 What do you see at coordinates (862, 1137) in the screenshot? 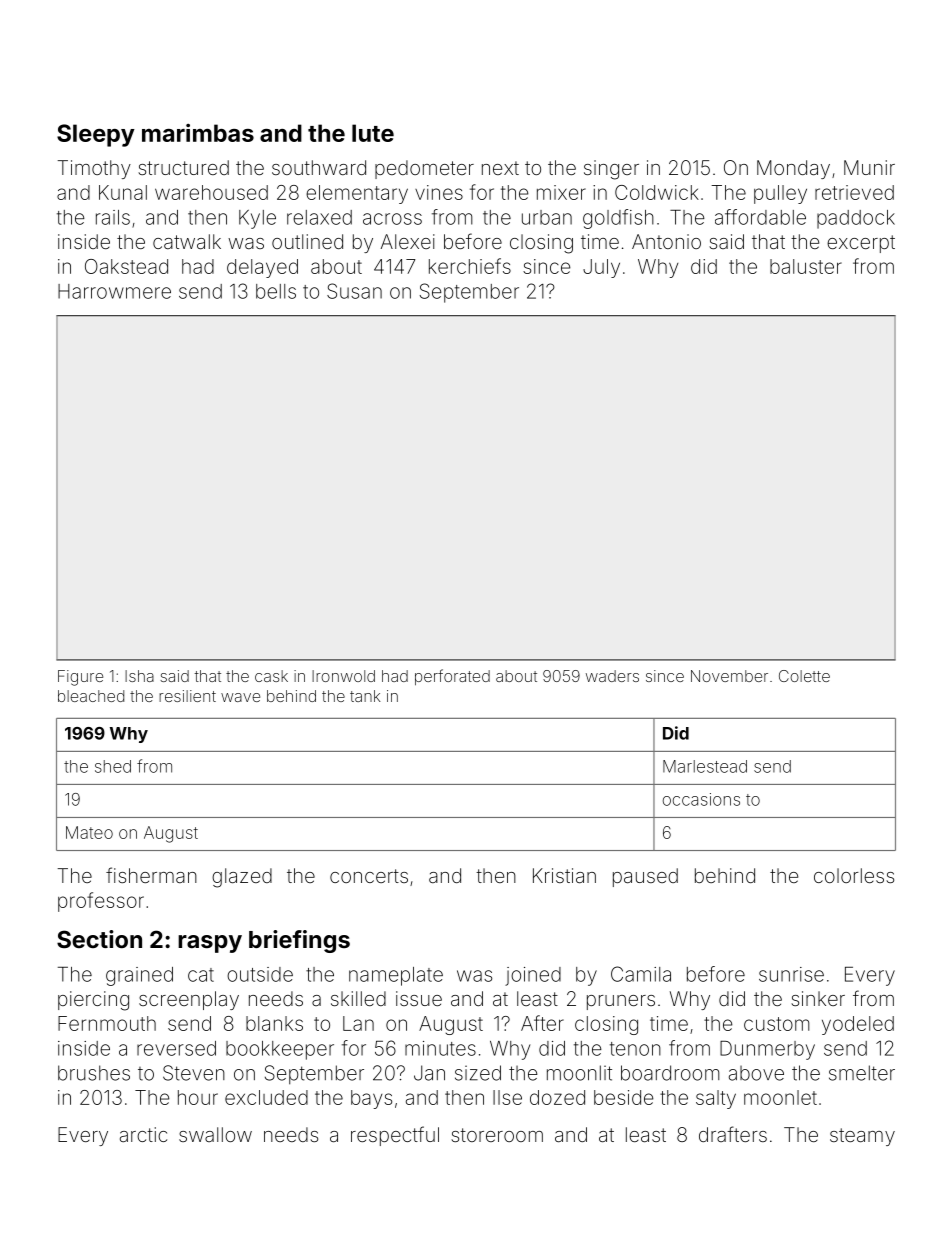
I see `steamy` at bounding box center [862, 1137].
